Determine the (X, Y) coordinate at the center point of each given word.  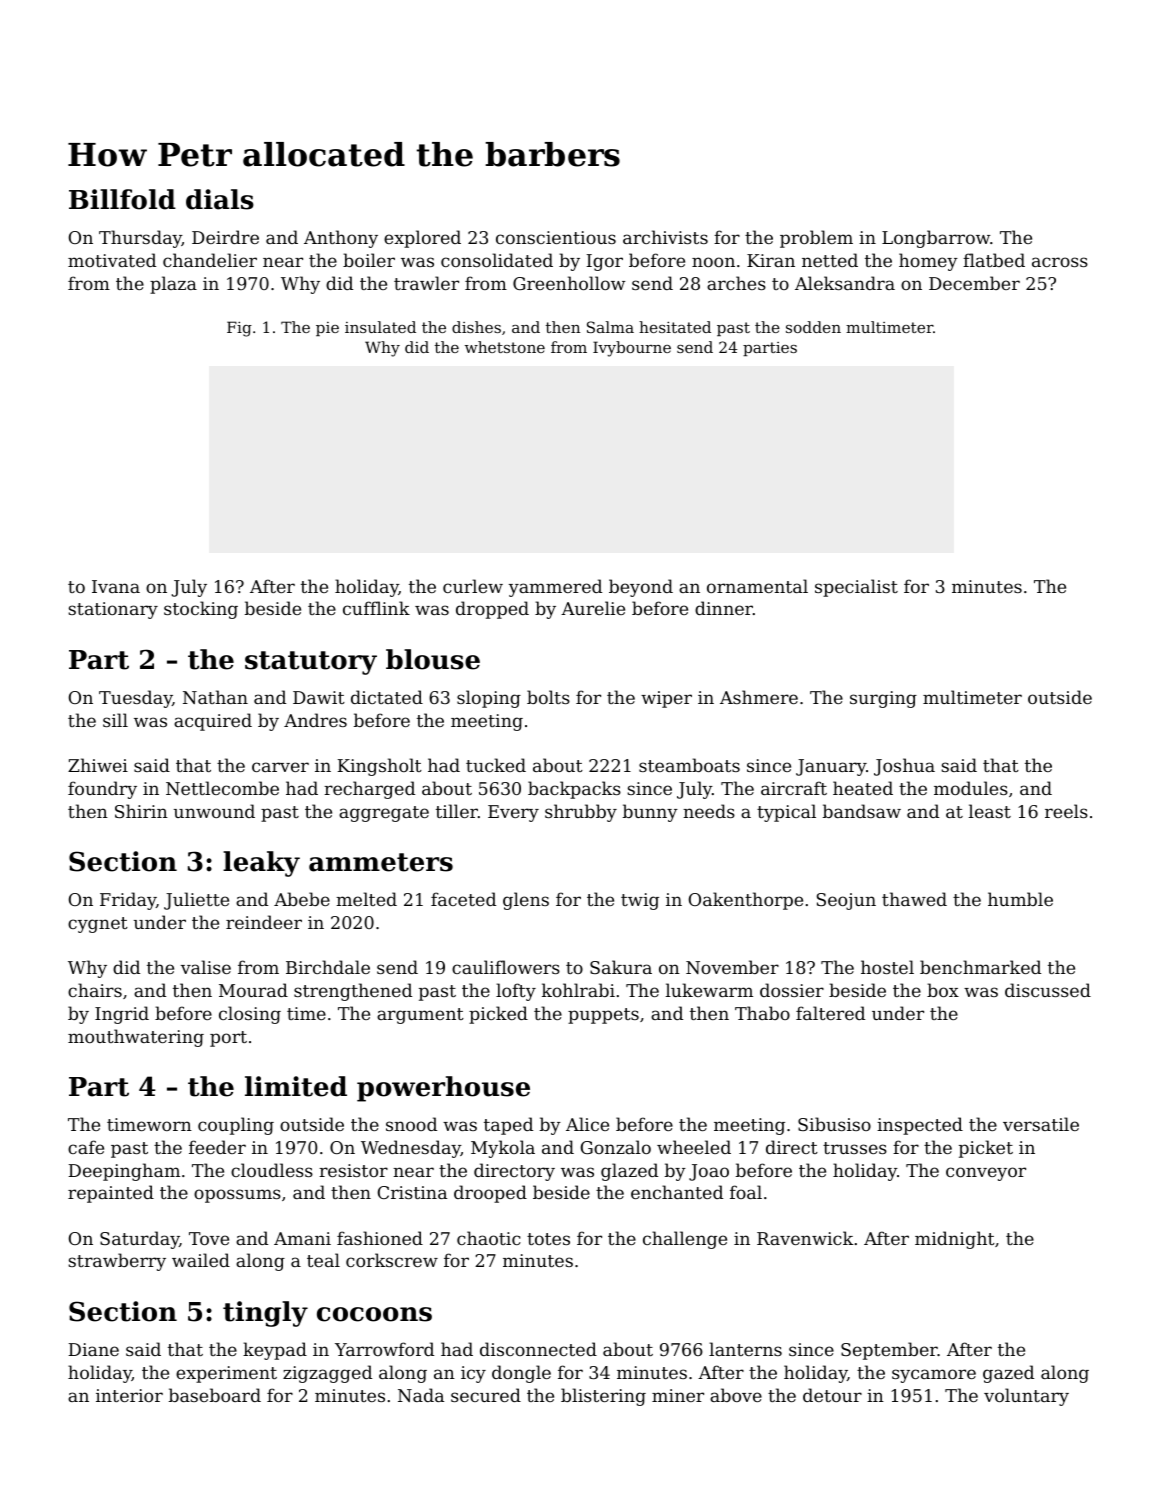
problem (816, 239)
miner (678, 1395)
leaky (261, 864)
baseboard (215, 1395)
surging (883, 699)
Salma (610, 327)
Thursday (140, 239)
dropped (492, 610)
